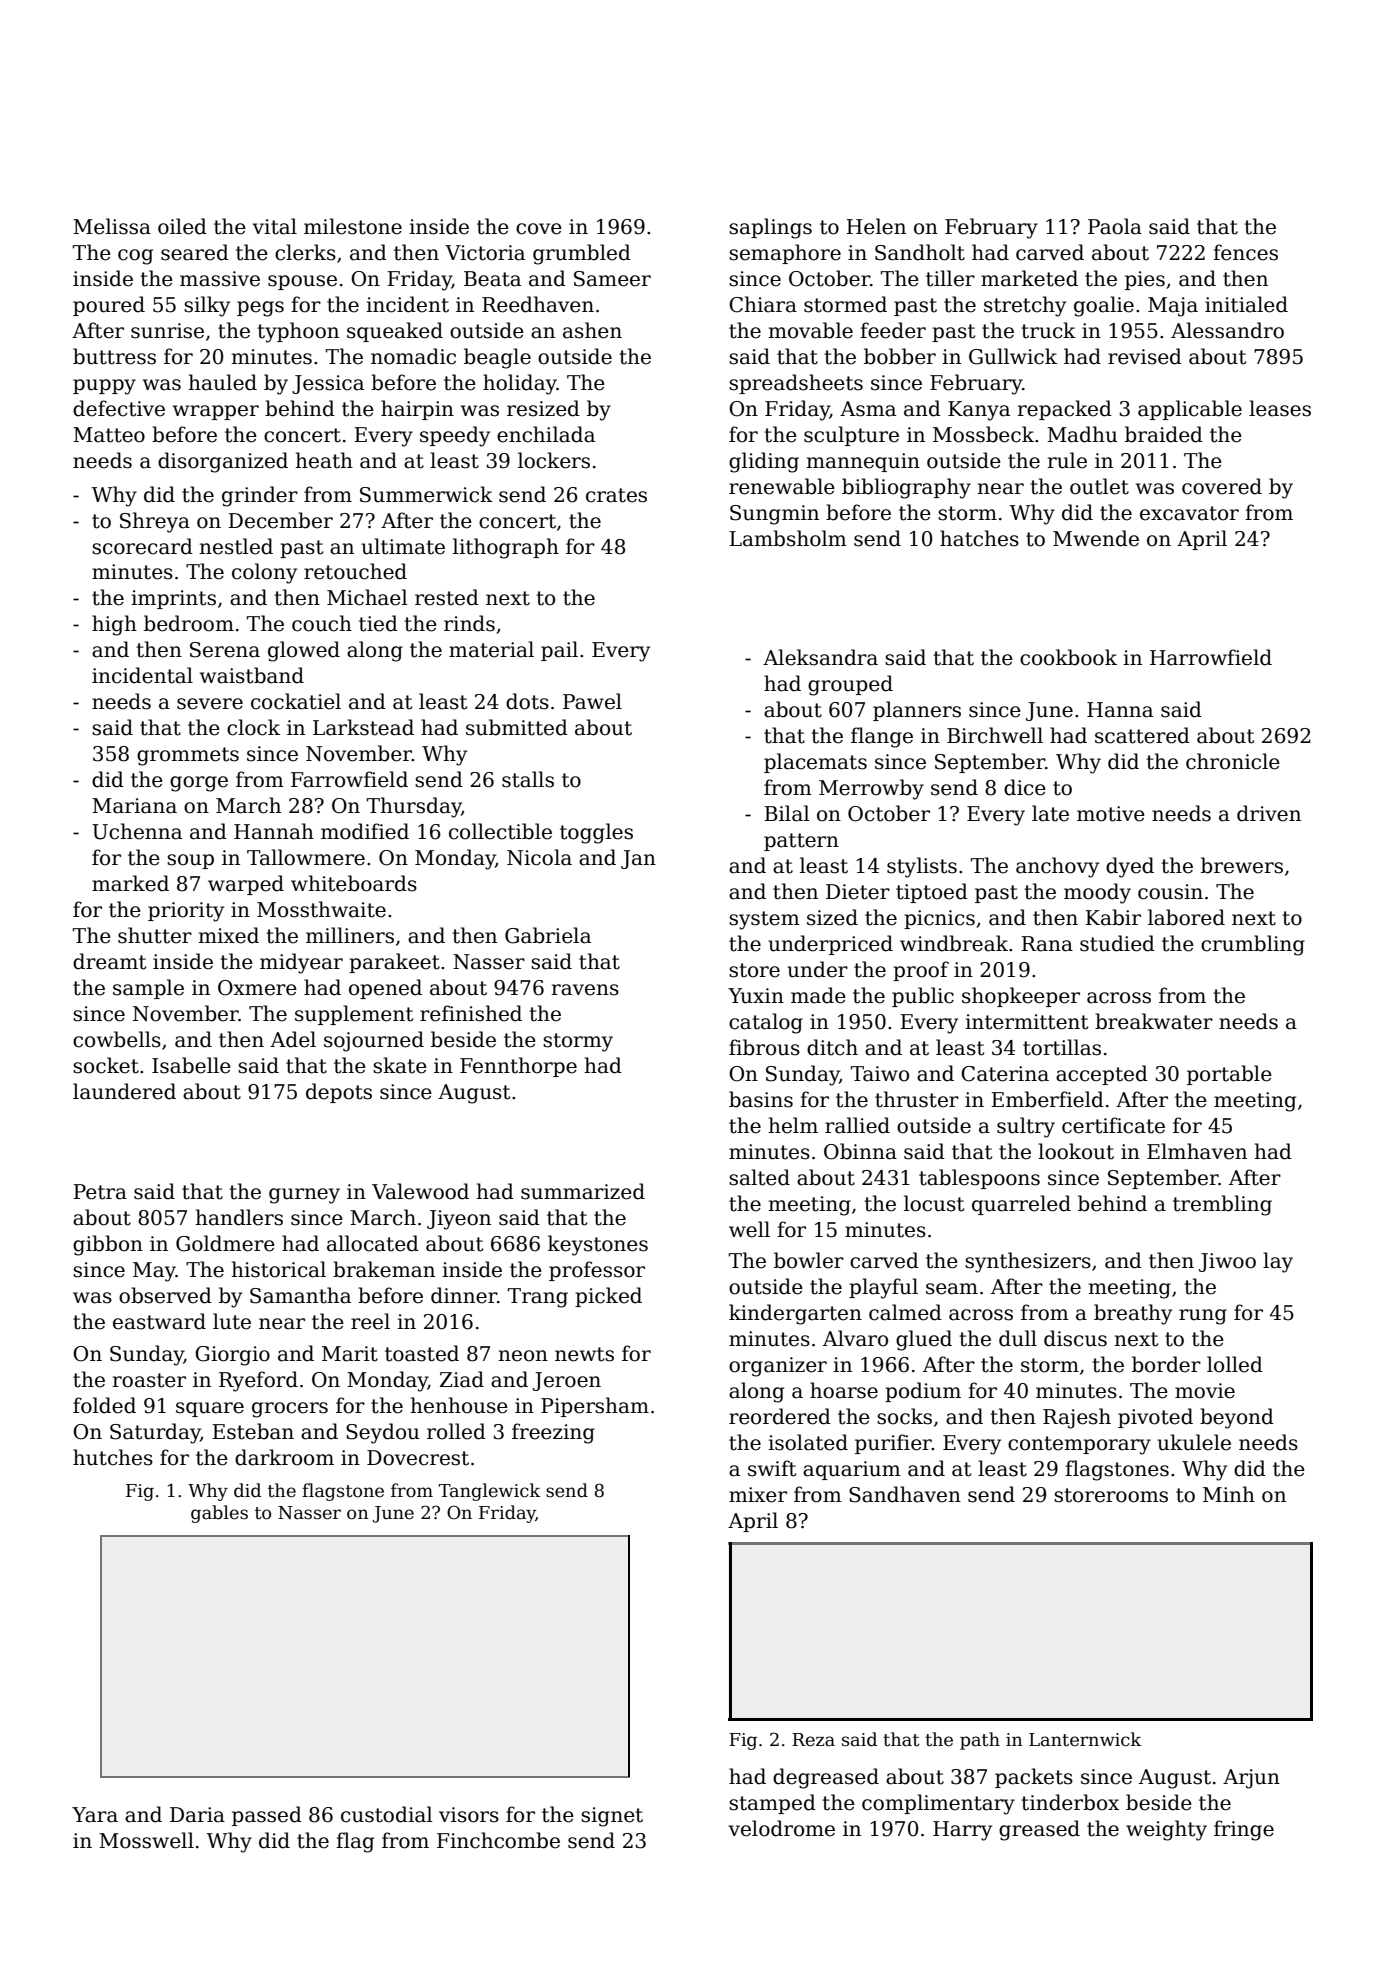 The width and height of the screenshot is (1386, 1969). What do you see at coordinates (780, 1416) in the screenshot?
I see `reordered` at bounding box center [780, 1416].
